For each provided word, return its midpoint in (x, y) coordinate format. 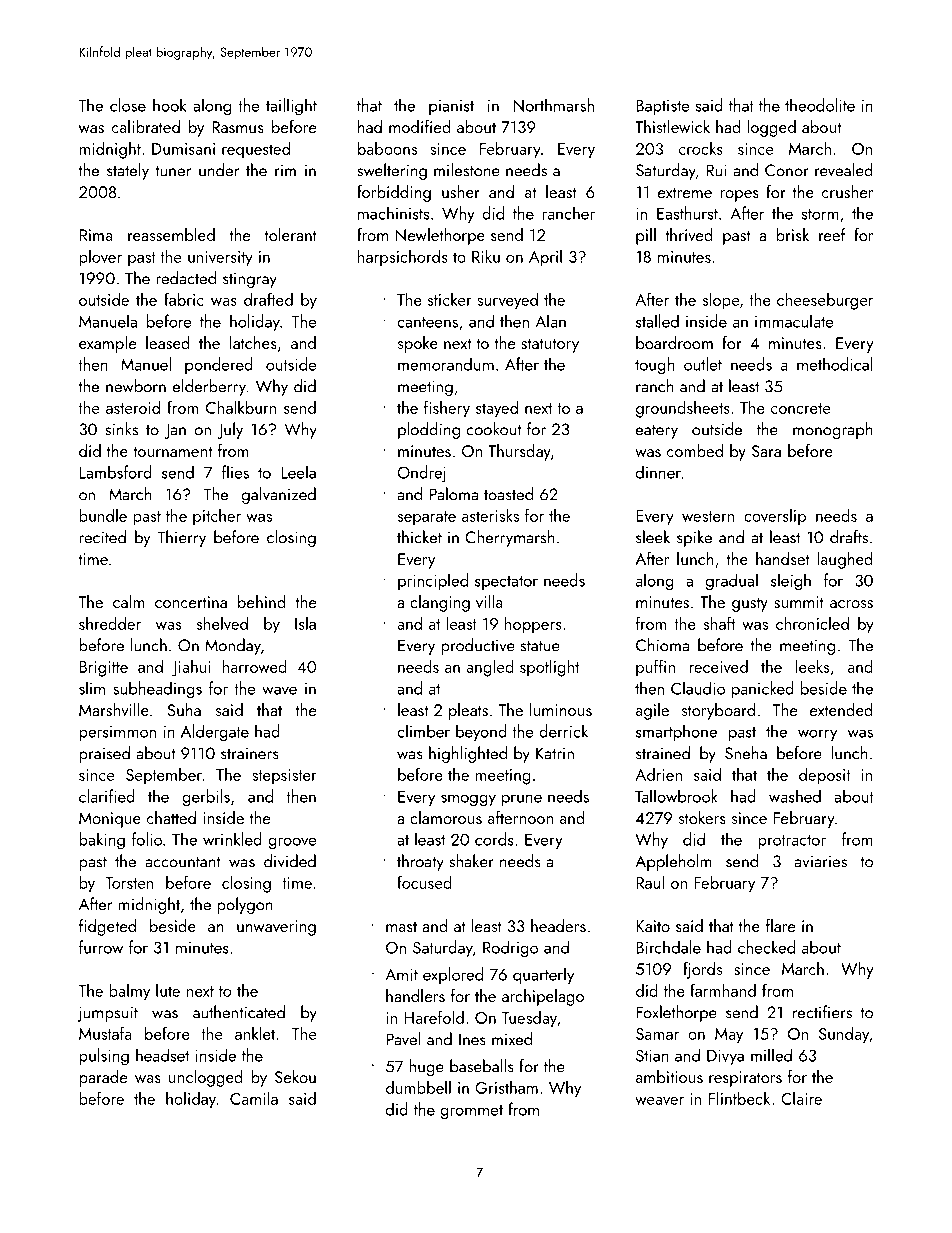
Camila (254, 1098)
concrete (800, 408)
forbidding (394, 193)
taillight (291, 107)
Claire (801, 1098)
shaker (471, 861)
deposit (825, 776)
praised (104, 754)
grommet (471, 1112)
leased (168, 342)
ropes (739, 196)
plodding (429, 430)
